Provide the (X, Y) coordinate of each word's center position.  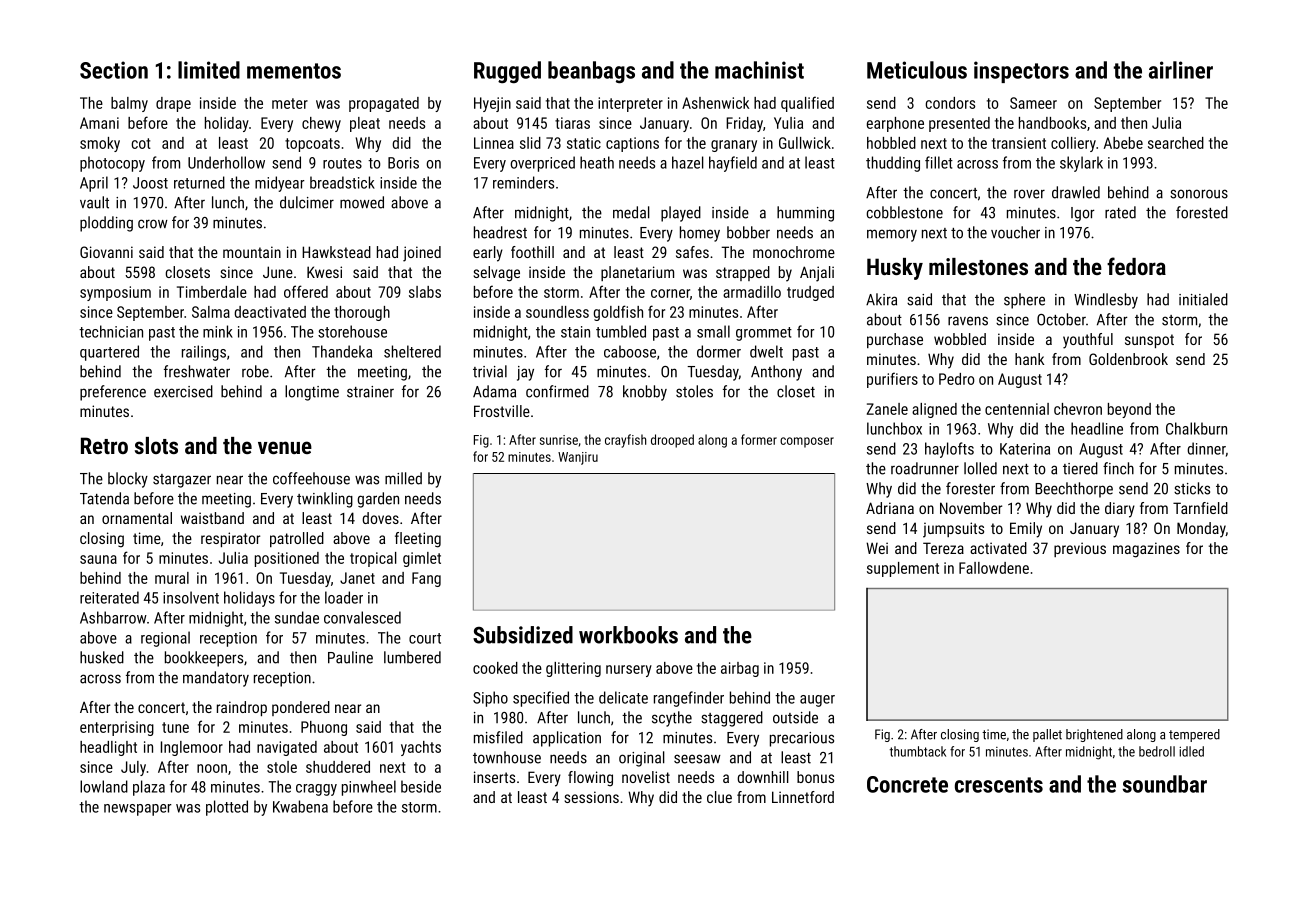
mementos (294, 71)
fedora (1136, 266)
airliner (1181, 70)
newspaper (138, 810)
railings (204, 353)
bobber (748, 232)
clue (719, 797)
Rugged (507, 72)
